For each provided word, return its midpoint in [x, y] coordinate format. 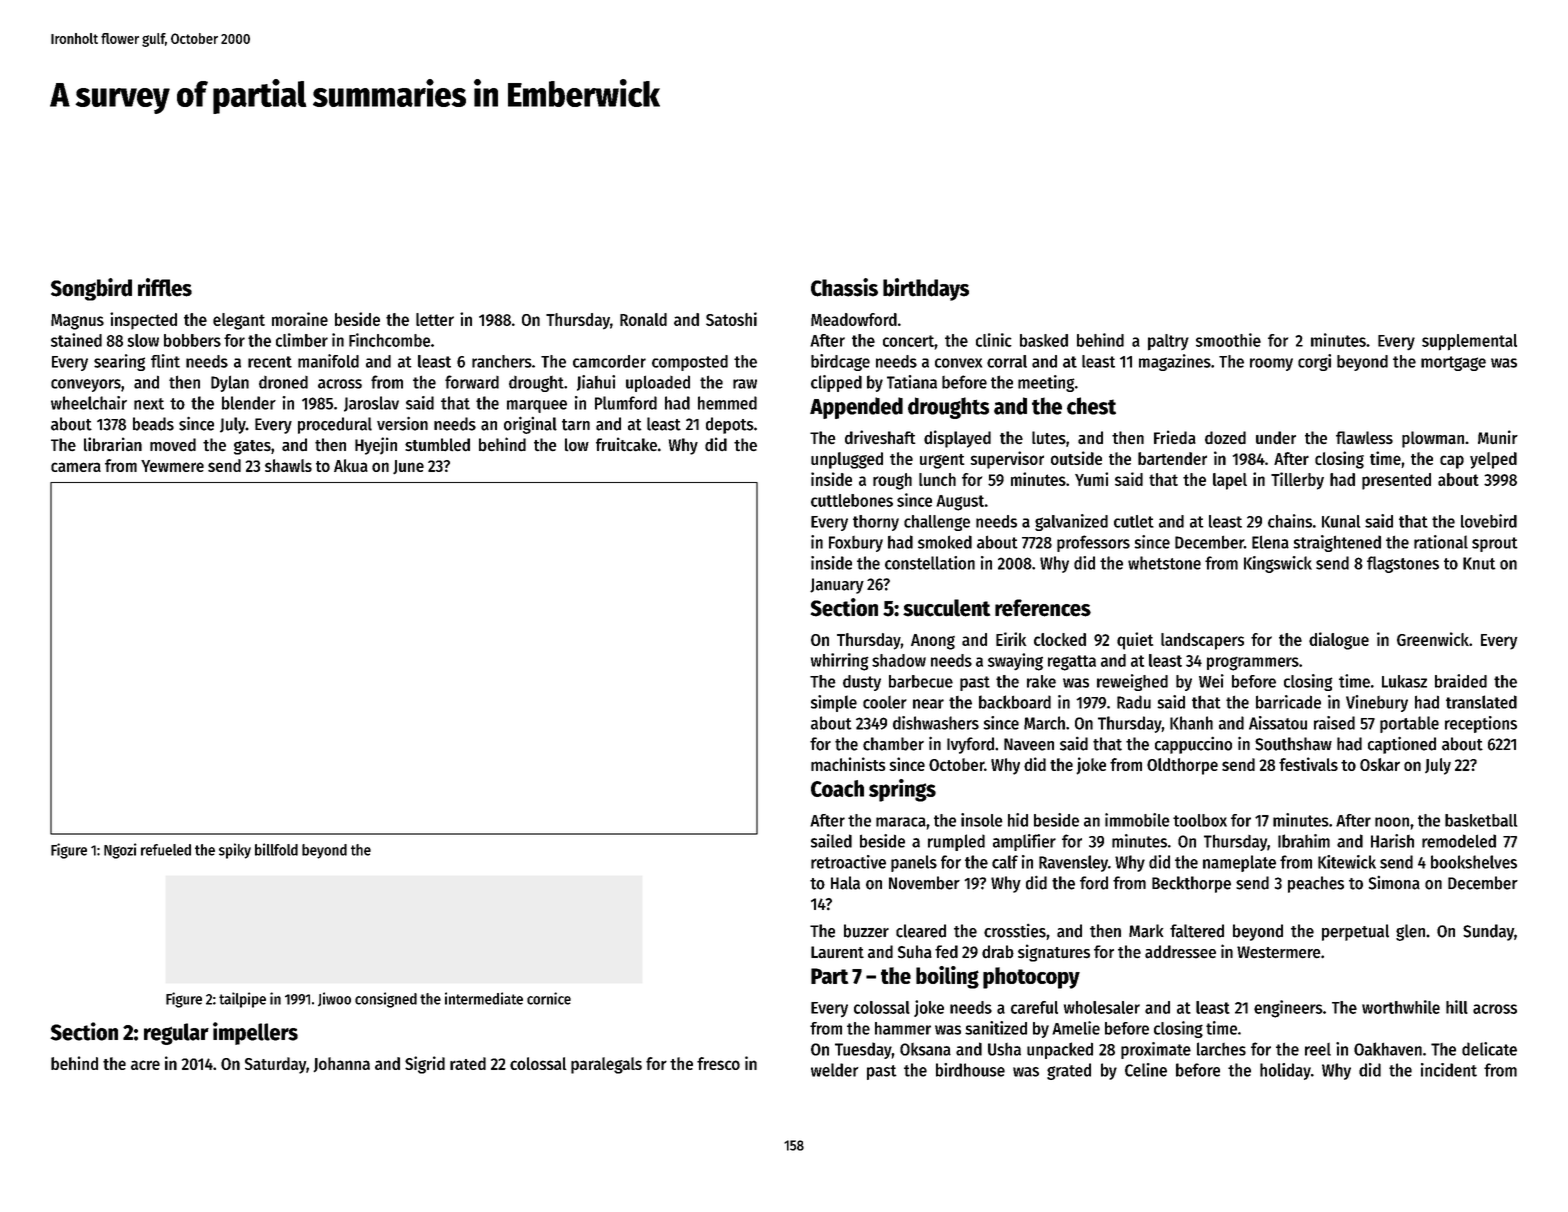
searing [119, 362]
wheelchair [89, 403]
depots [730, 425]
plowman [1433, 439]
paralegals [606, 1065]
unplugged [847, 460]
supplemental [1469, 342]
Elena [1270, 542]
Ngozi [120, 851]
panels [914, 863]
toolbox [1200, 820]
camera [76, 467]
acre [145, 1065]
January [837, 586]
